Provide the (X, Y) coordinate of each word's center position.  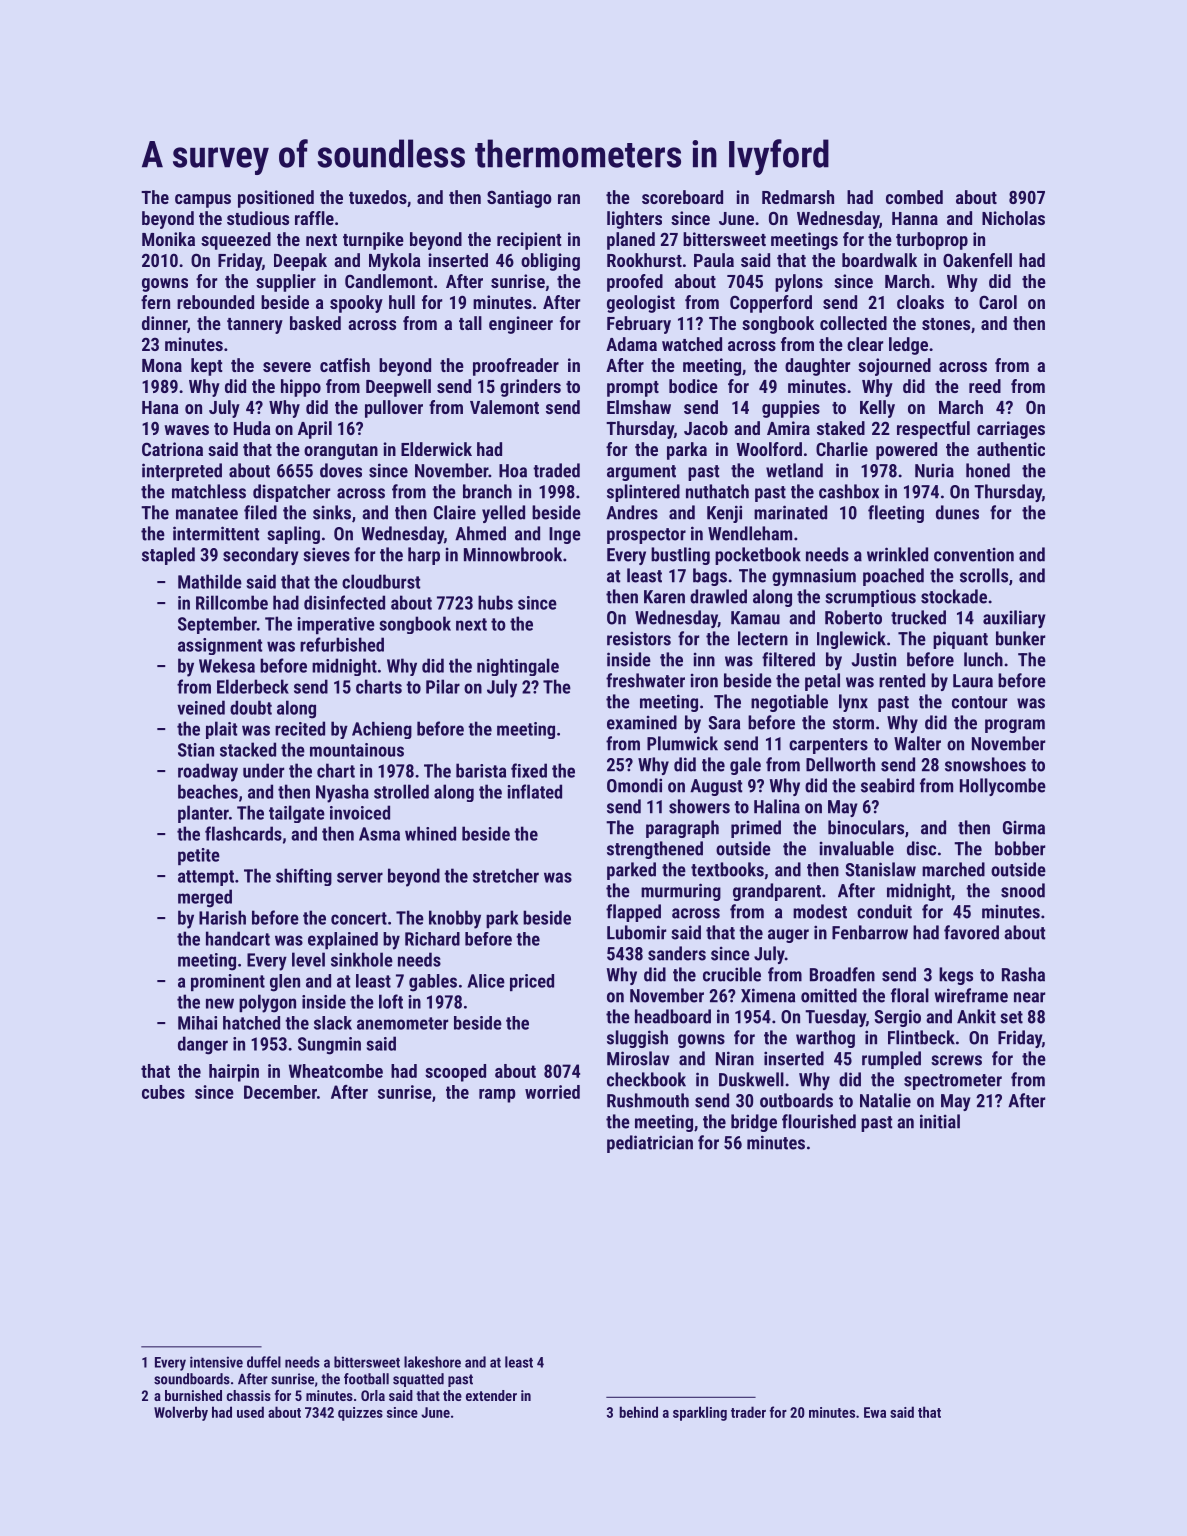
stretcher (506, 875)
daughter (817, 367)
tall (470, 323)
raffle (314, 218)
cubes (163, 1092)
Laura (973, 681)
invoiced (360, 812)
